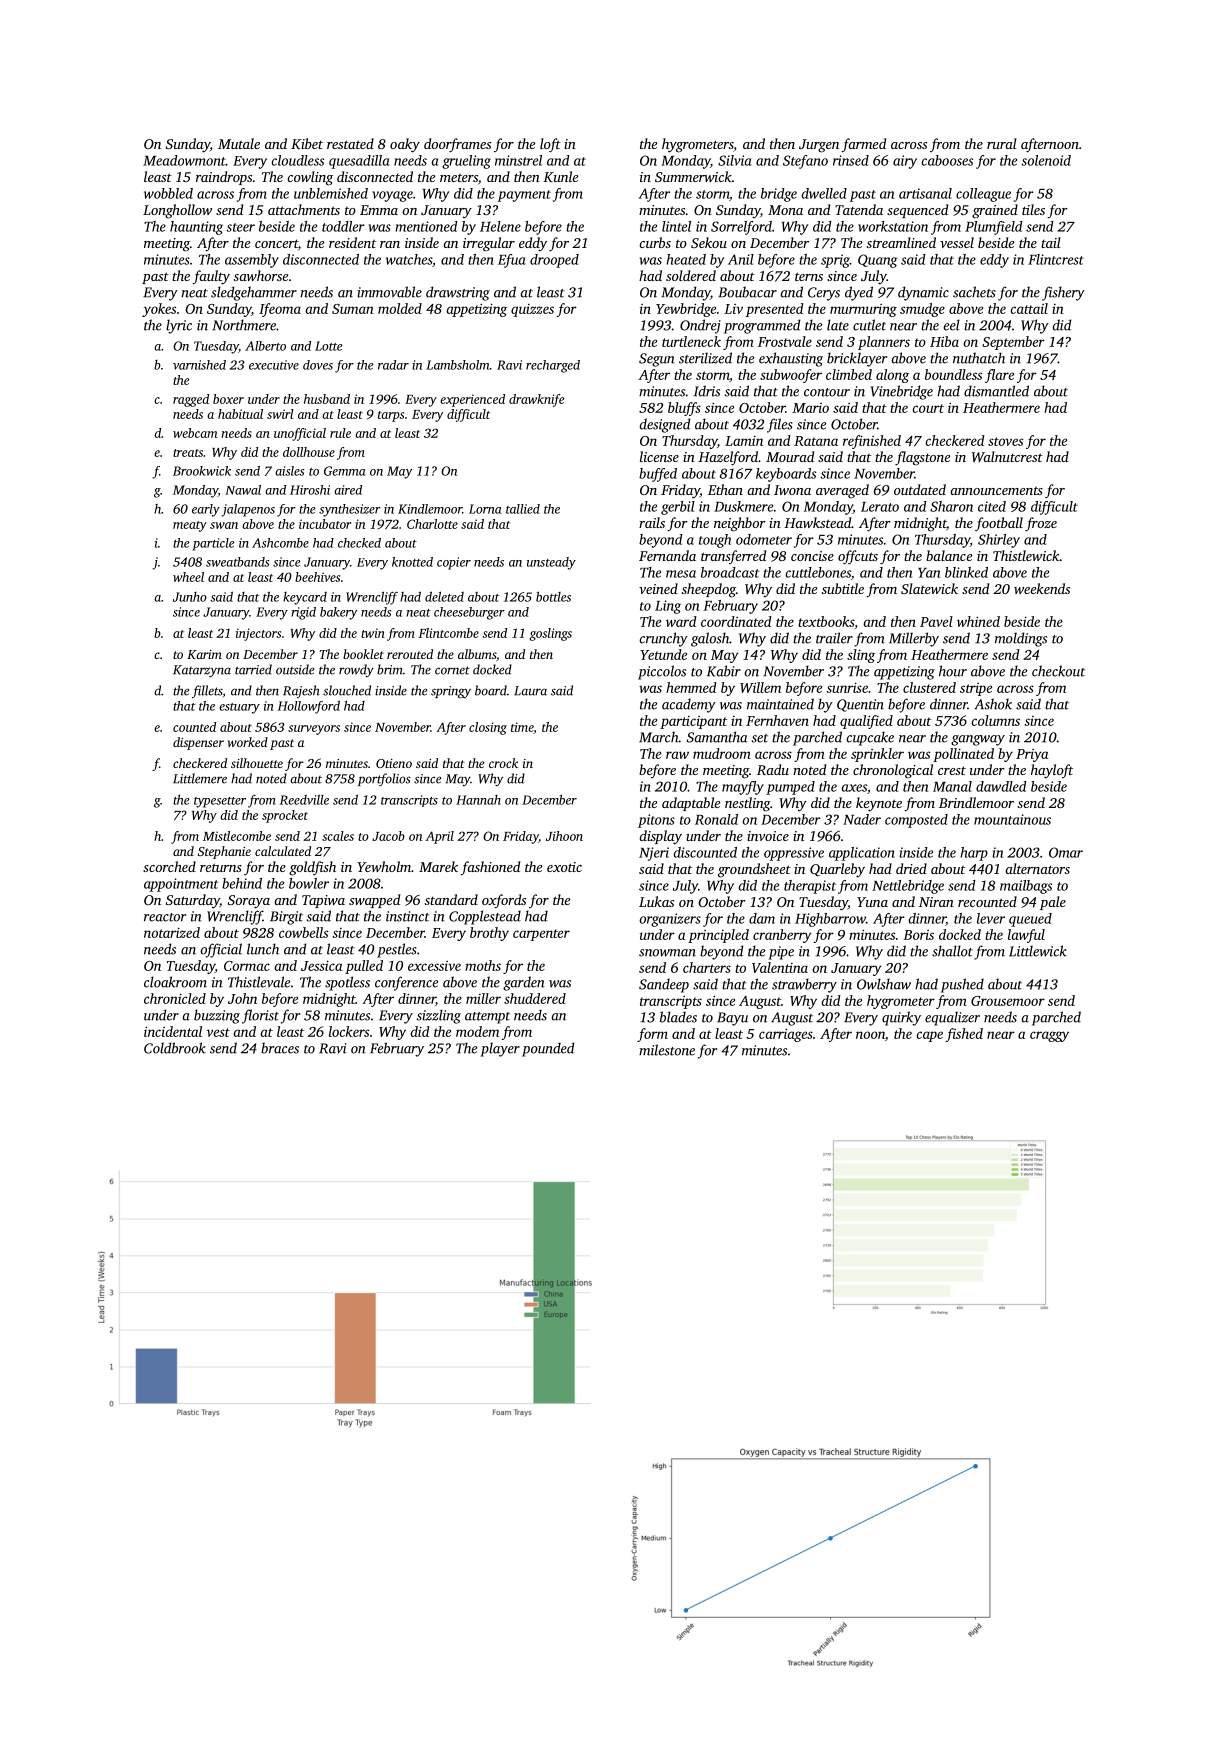 The image size is (1229, 1738). I want to click on stoves, so click(1005, 441).
